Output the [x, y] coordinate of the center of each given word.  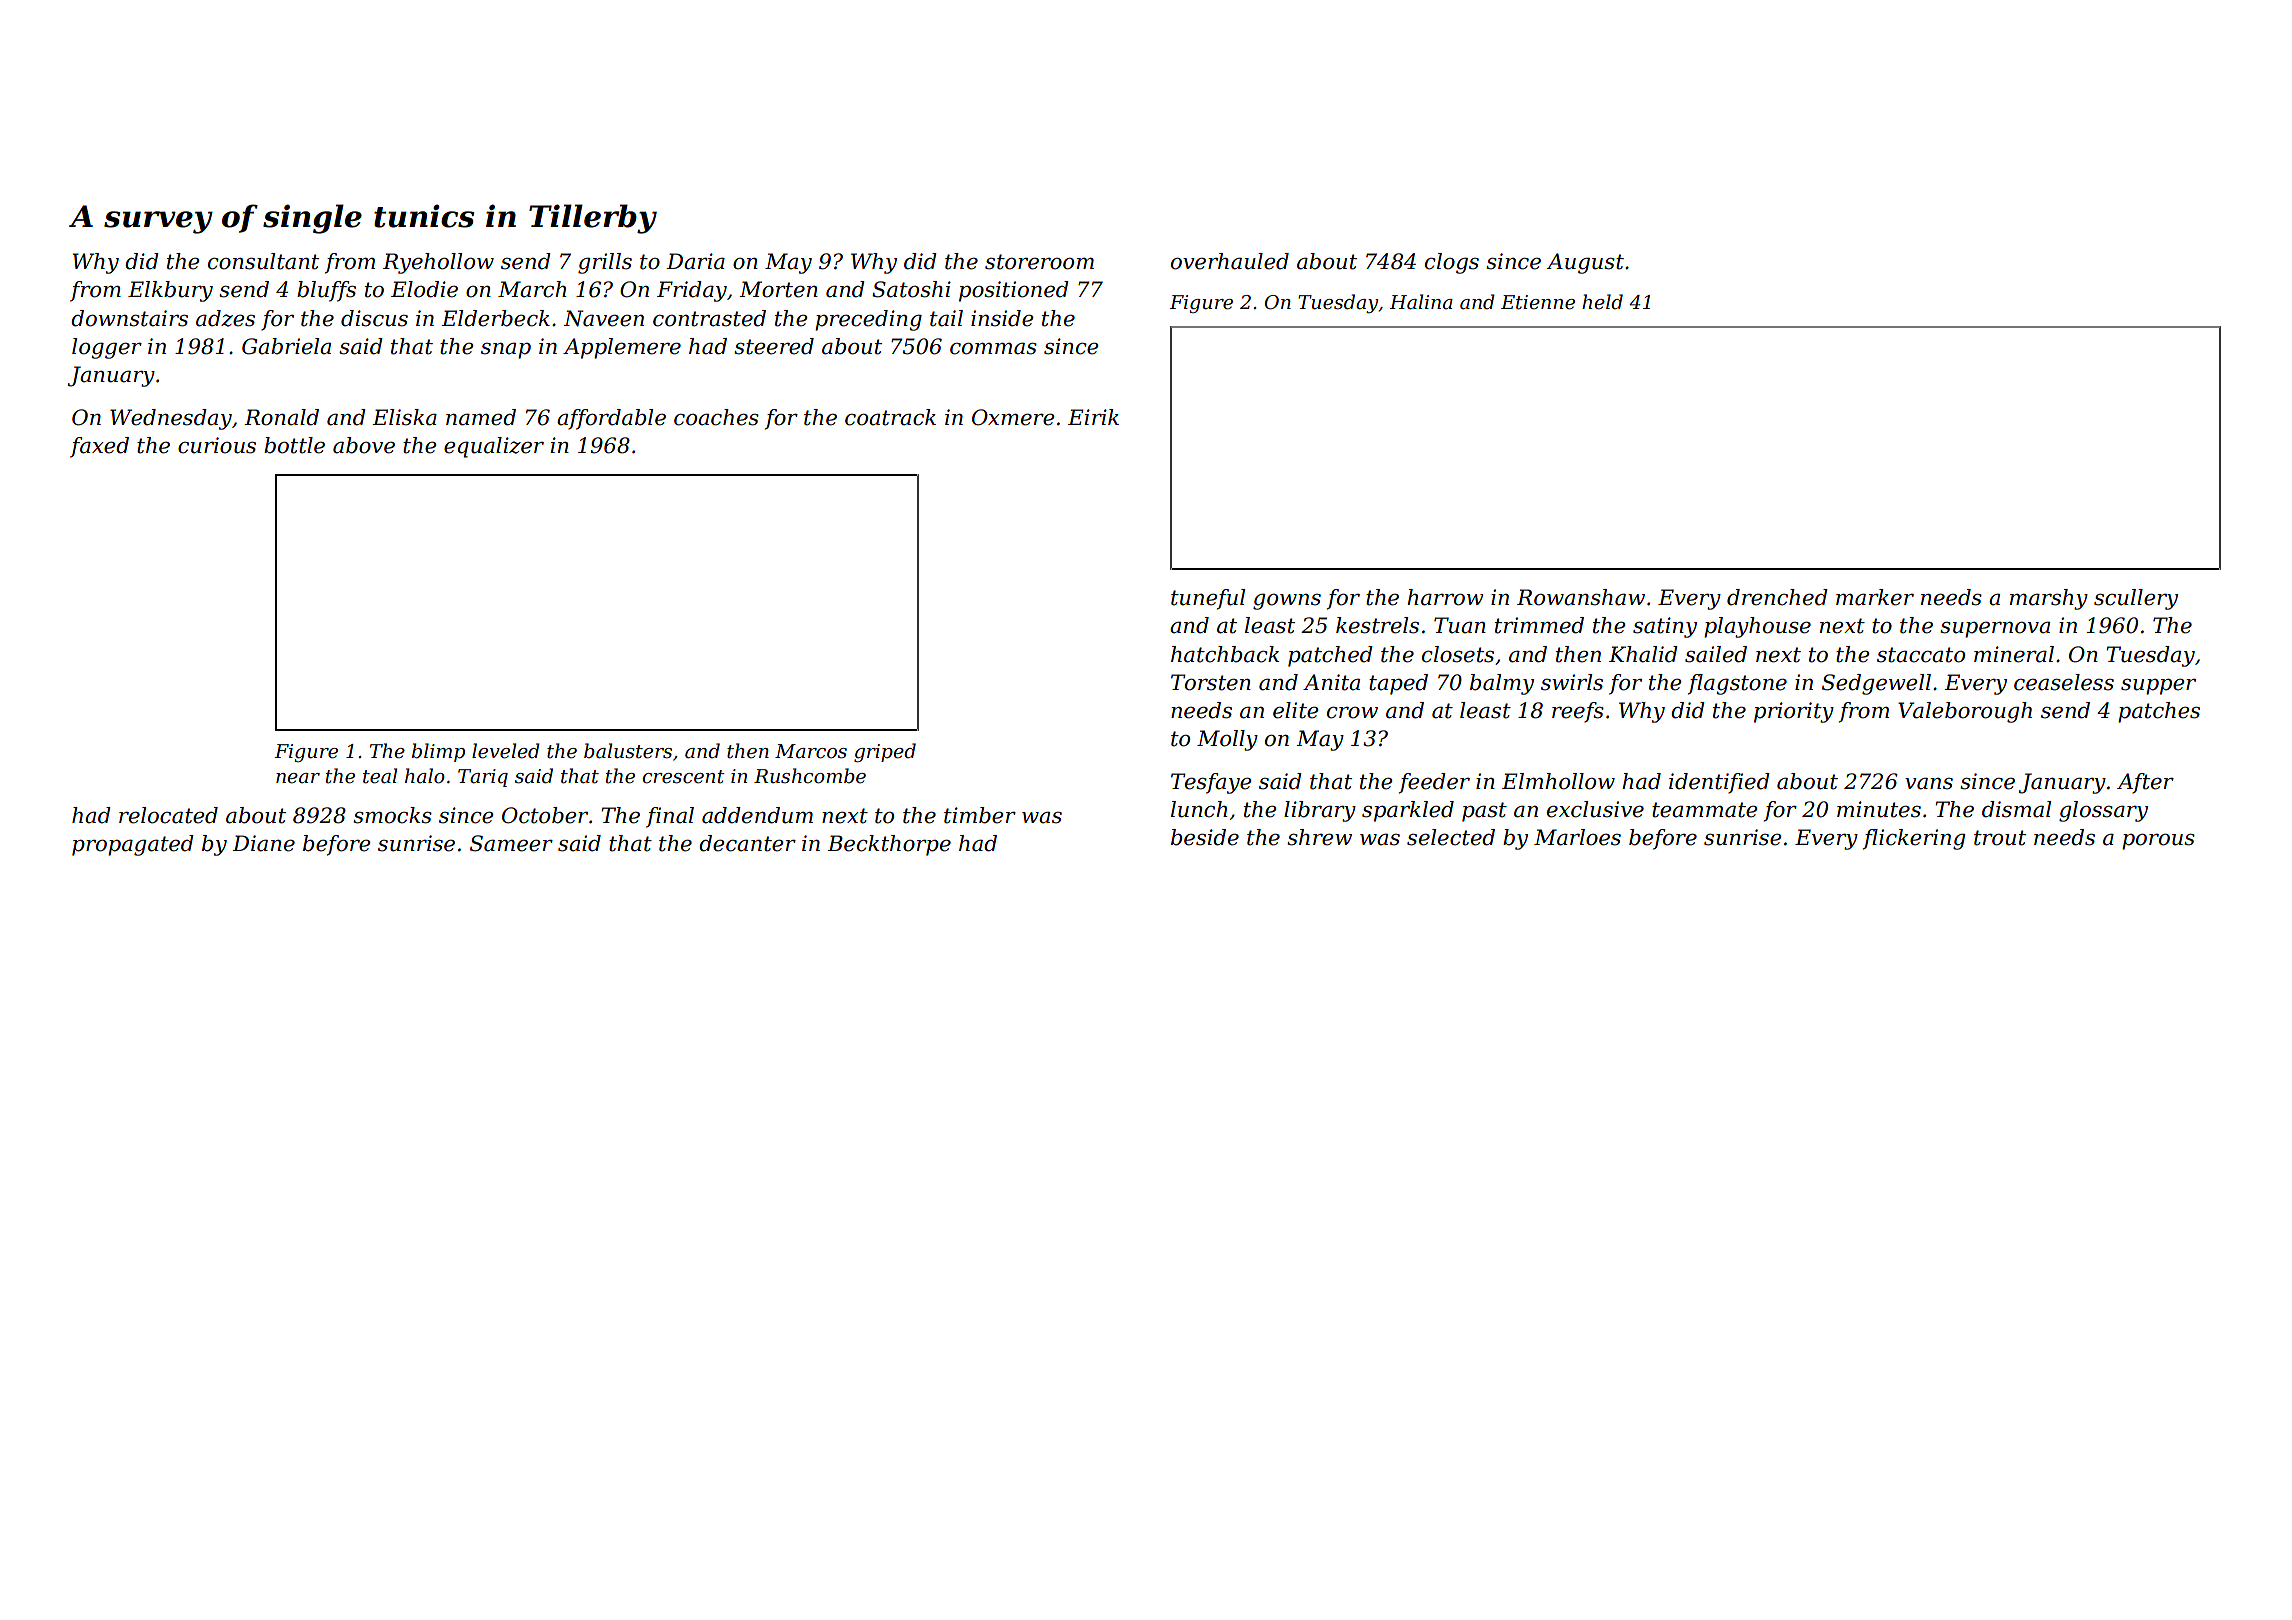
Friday [692, 291]
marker [1875, 597]
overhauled [1230, 261]
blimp [438, 752]
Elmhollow [1558, 781]
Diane [263, 843]
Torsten [1211, 682]
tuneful [1208, 599]
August [1585, 263]
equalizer [494, 447]
